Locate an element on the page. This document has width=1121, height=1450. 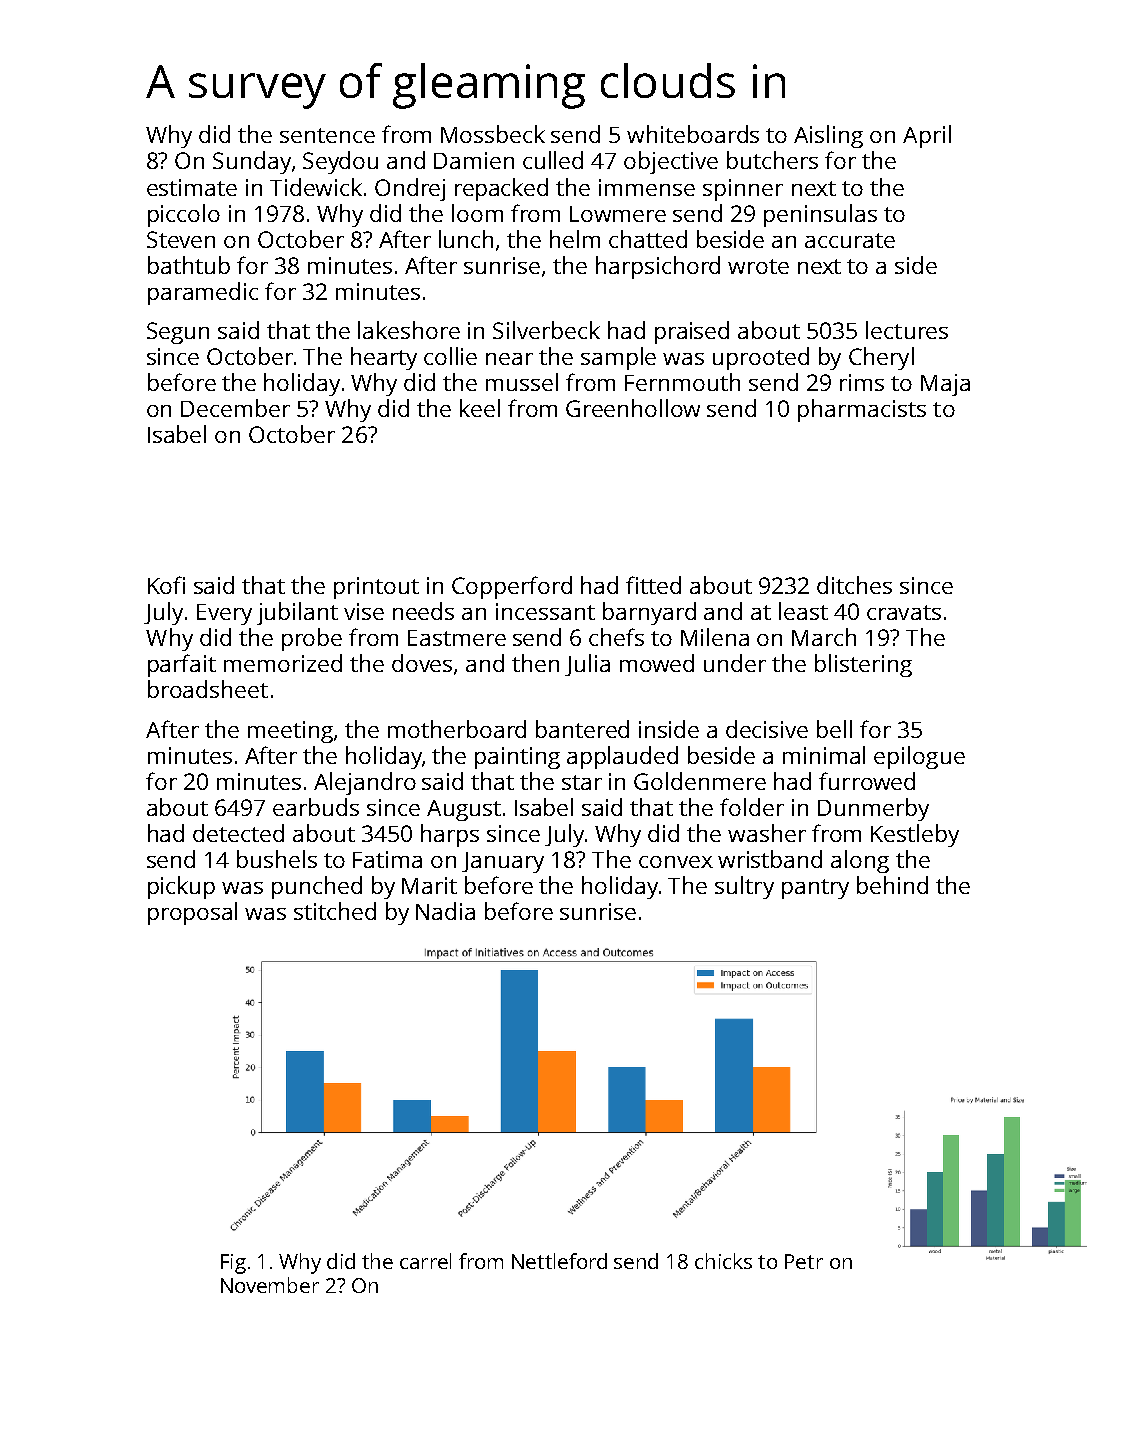
keel is located at coordinates (480, 408).
